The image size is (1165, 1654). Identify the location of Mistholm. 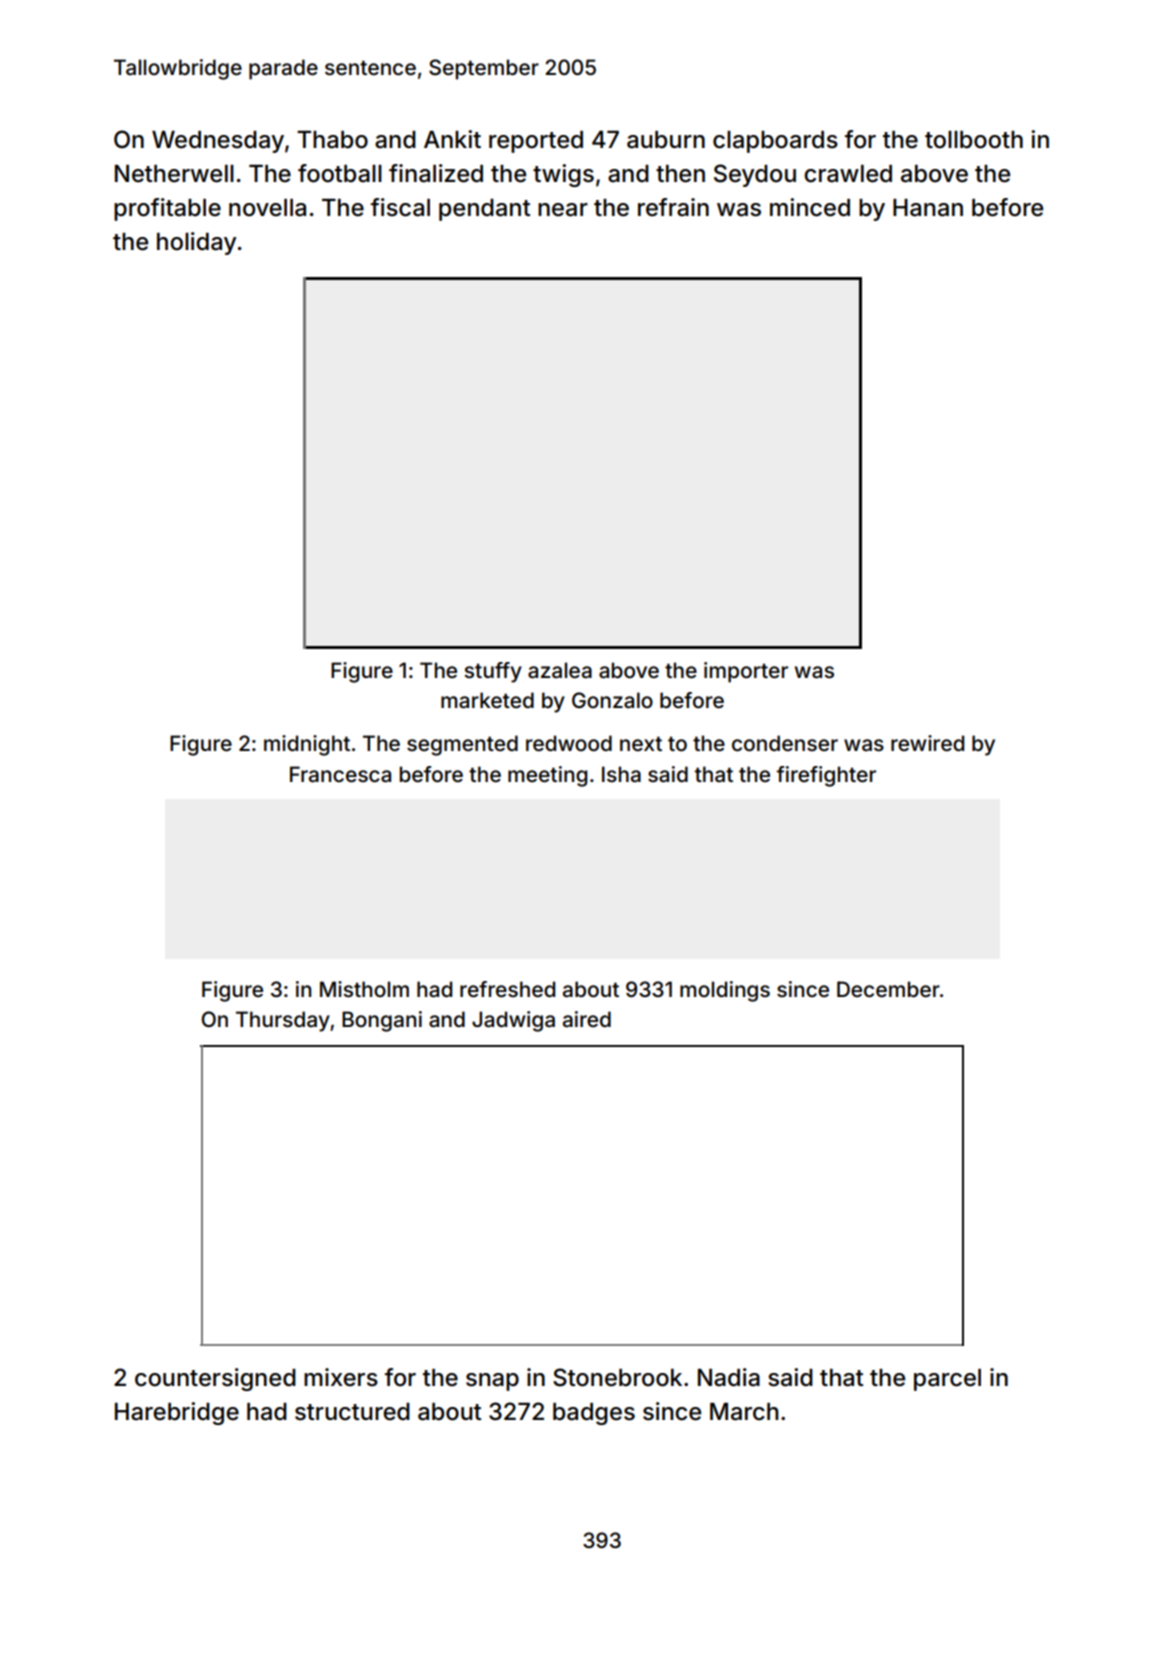
(364, 989).
